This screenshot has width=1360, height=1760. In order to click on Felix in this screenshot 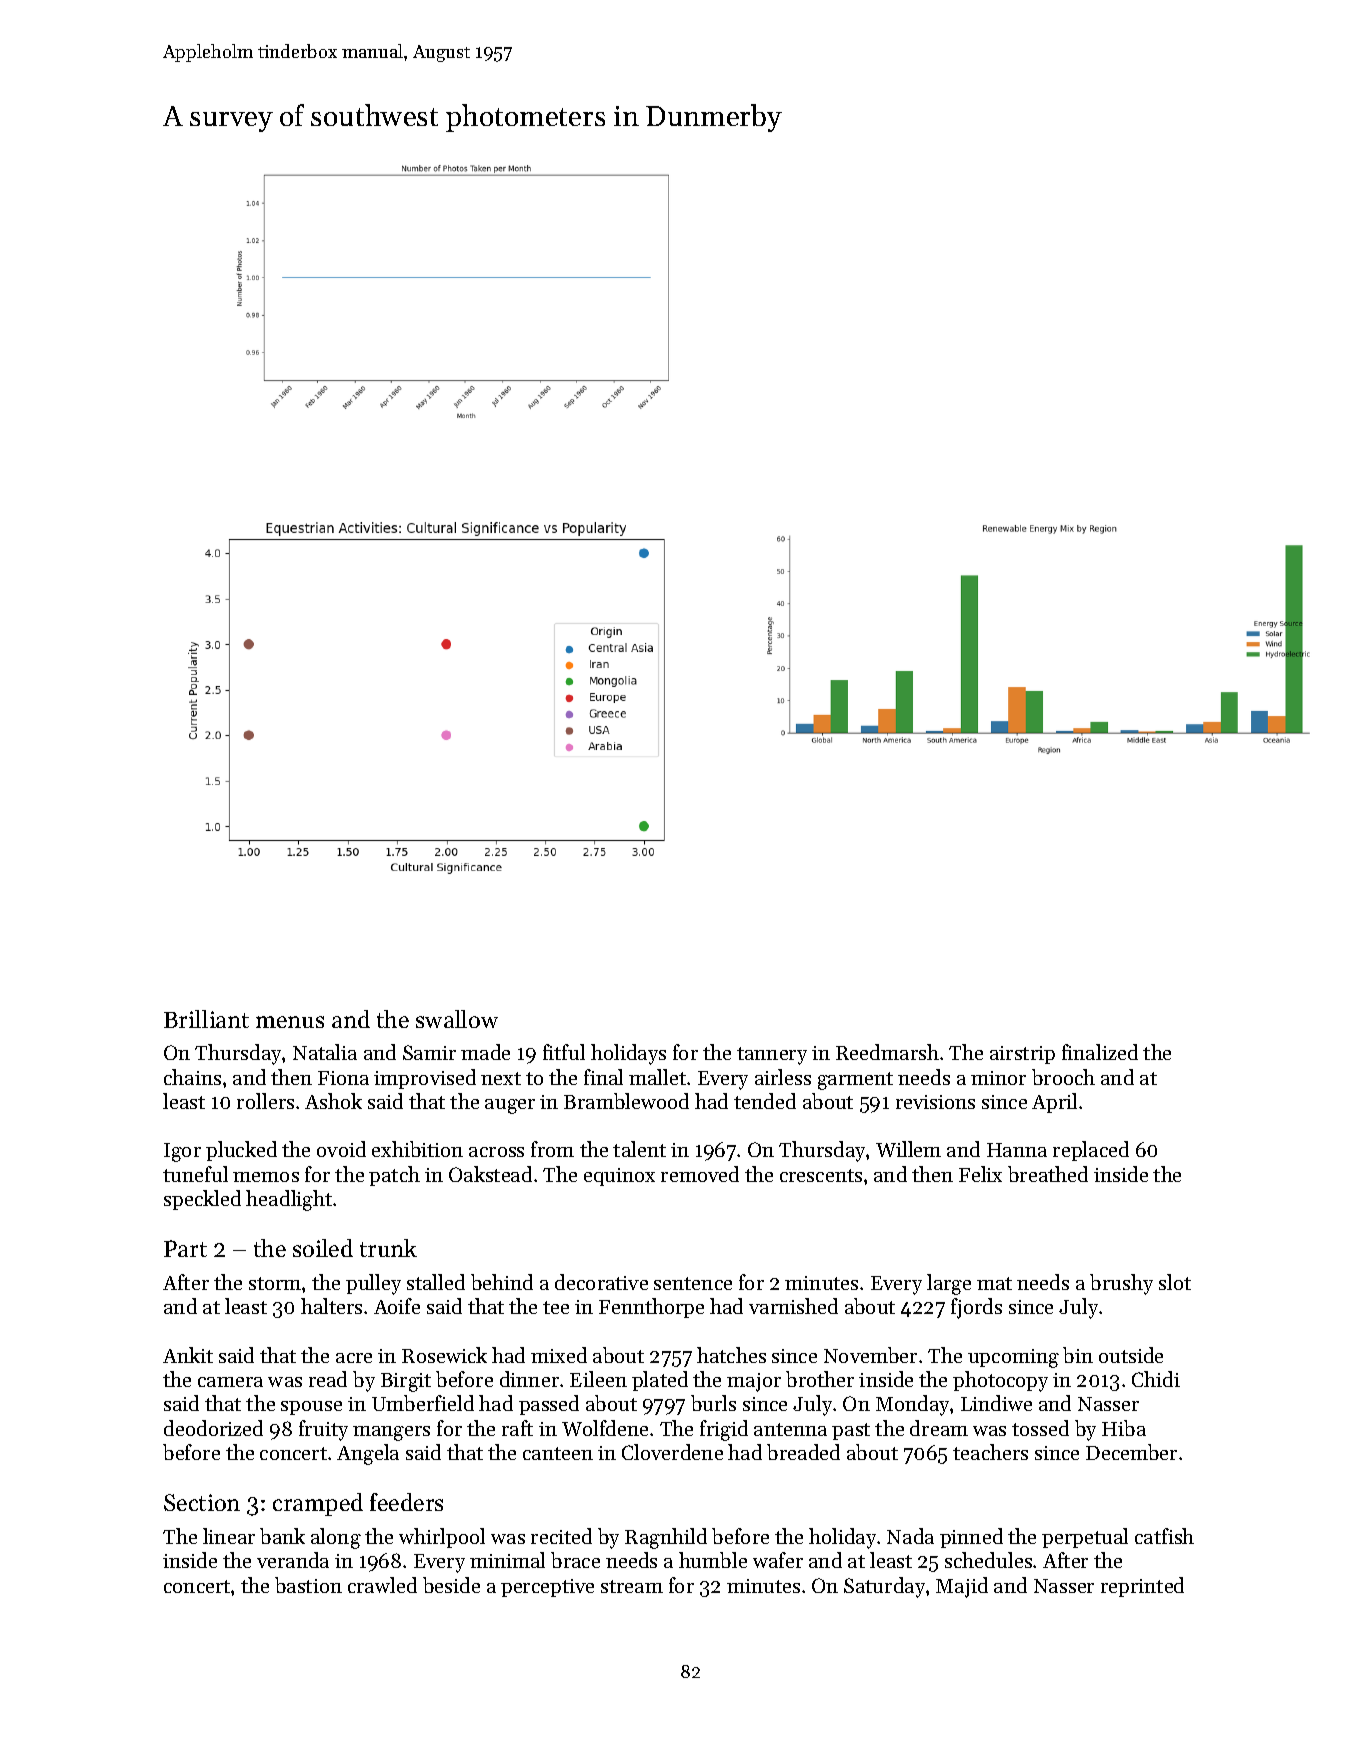, I will do `click(980, 1174)`.
